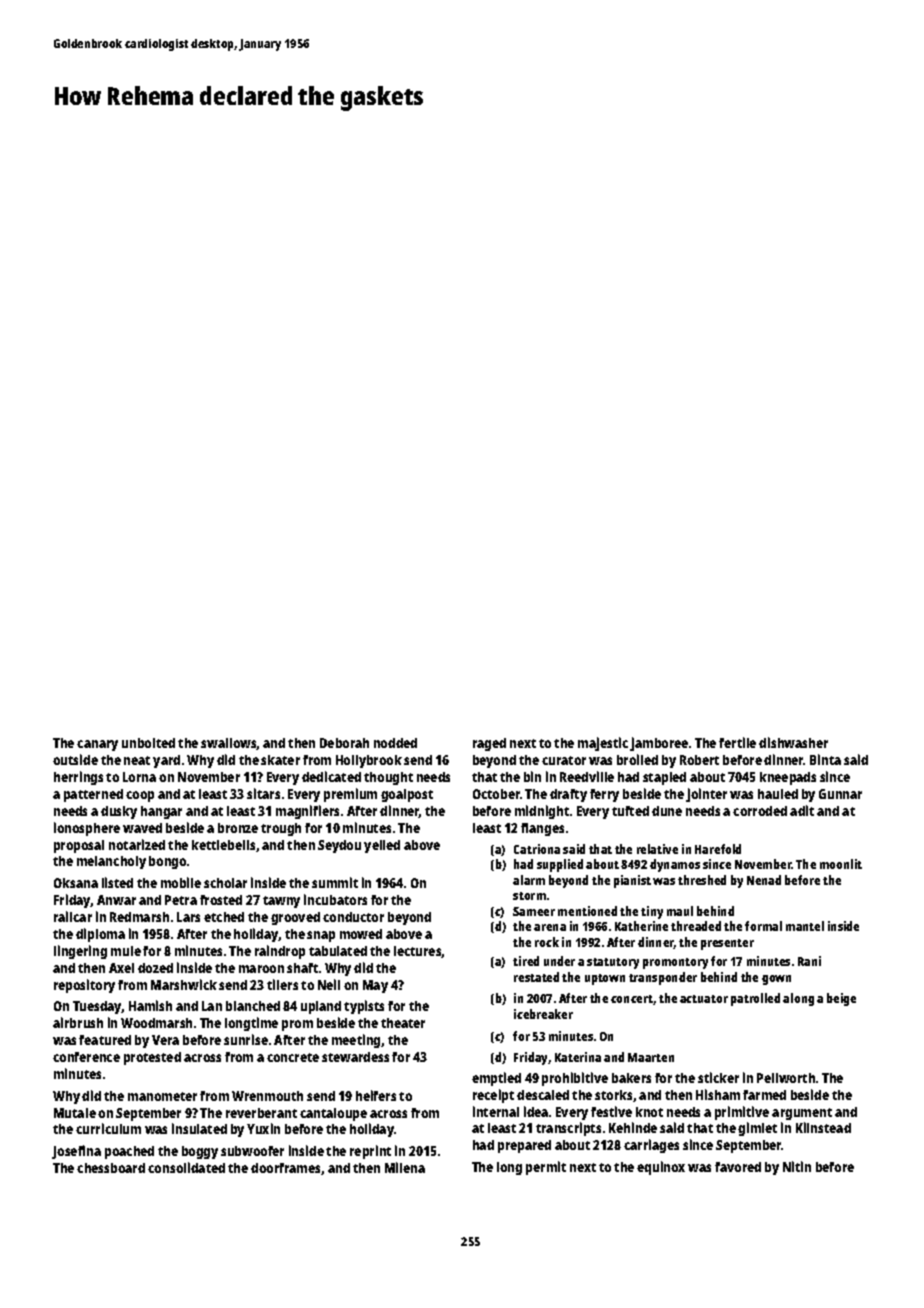  Describe the element at coordinates (537, 849) in the document. I see `Catriona` at that location.
